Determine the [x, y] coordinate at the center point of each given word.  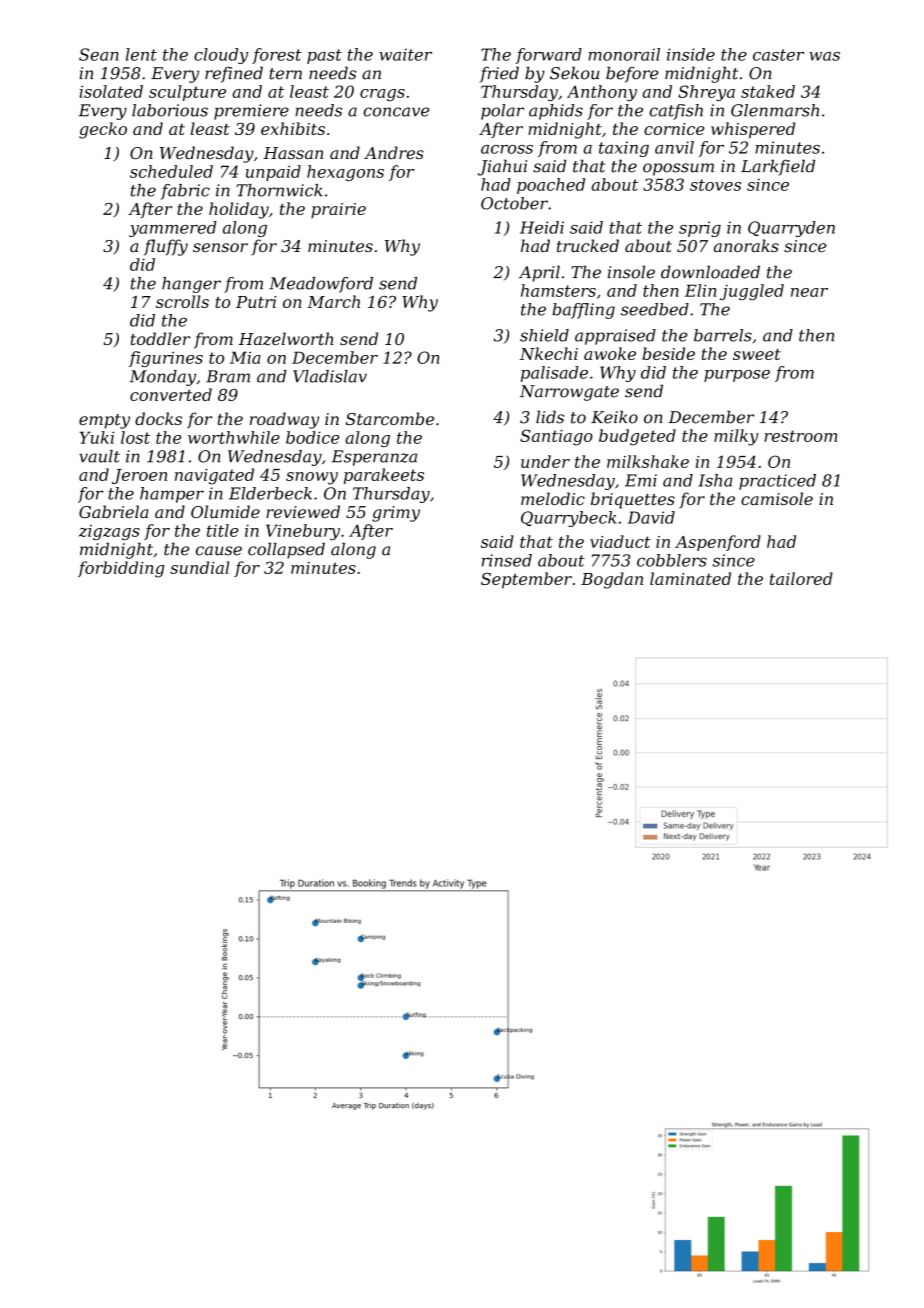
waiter [405, 54]
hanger [191, 285]
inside [691, 54]
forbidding [121, 569]
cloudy [221, 56]
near [809, 292]
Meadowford [321, 285]
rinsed [507, 560]
